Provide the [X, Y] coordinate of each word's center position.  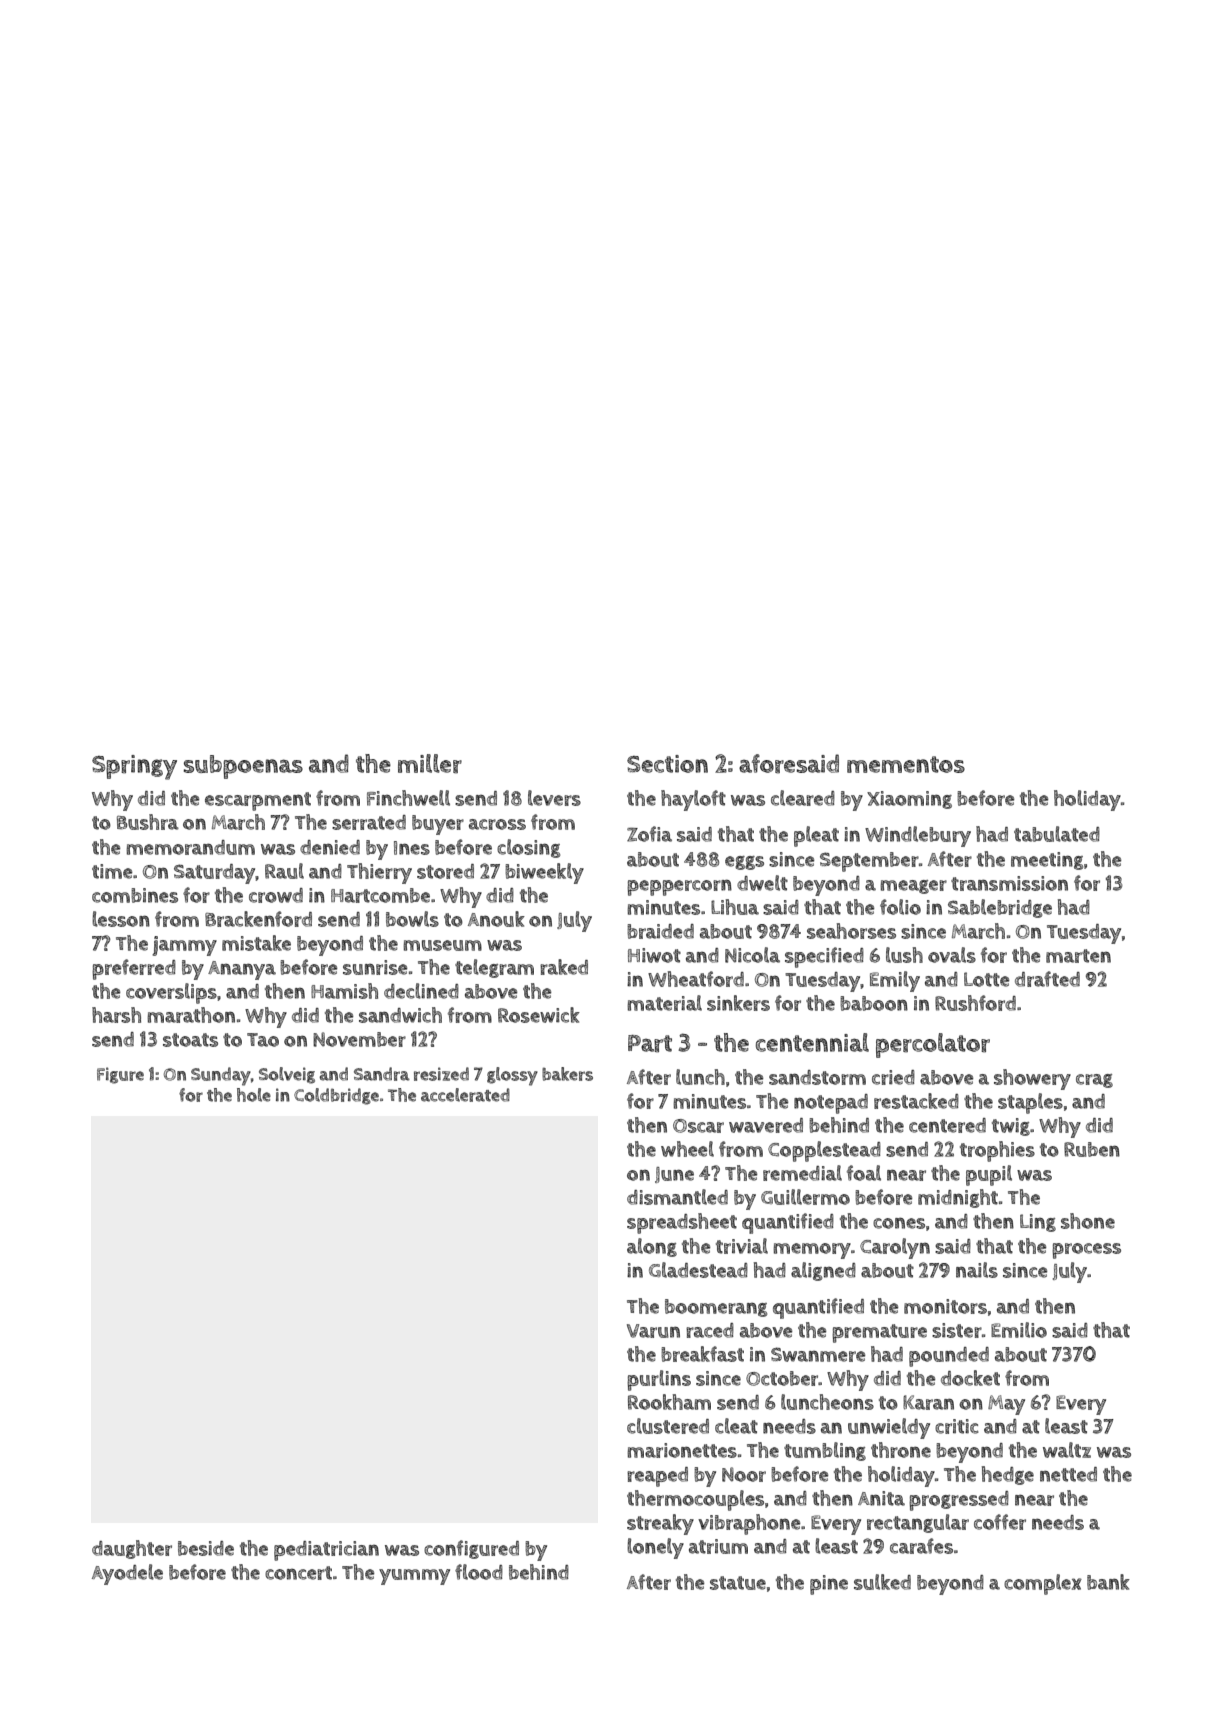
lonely [655, 1548]
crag [1094, 1081]
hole [254, 1095]
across [497, 824]
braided [660, 931]
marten [1078, 956]
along [652, 1247]
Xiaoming [909, 800]
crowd [276, 895]
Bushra [148, 822]
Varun [653, 1331]
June [674, 1175]
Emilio [1019, 1330]
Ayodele [127, 1574]
